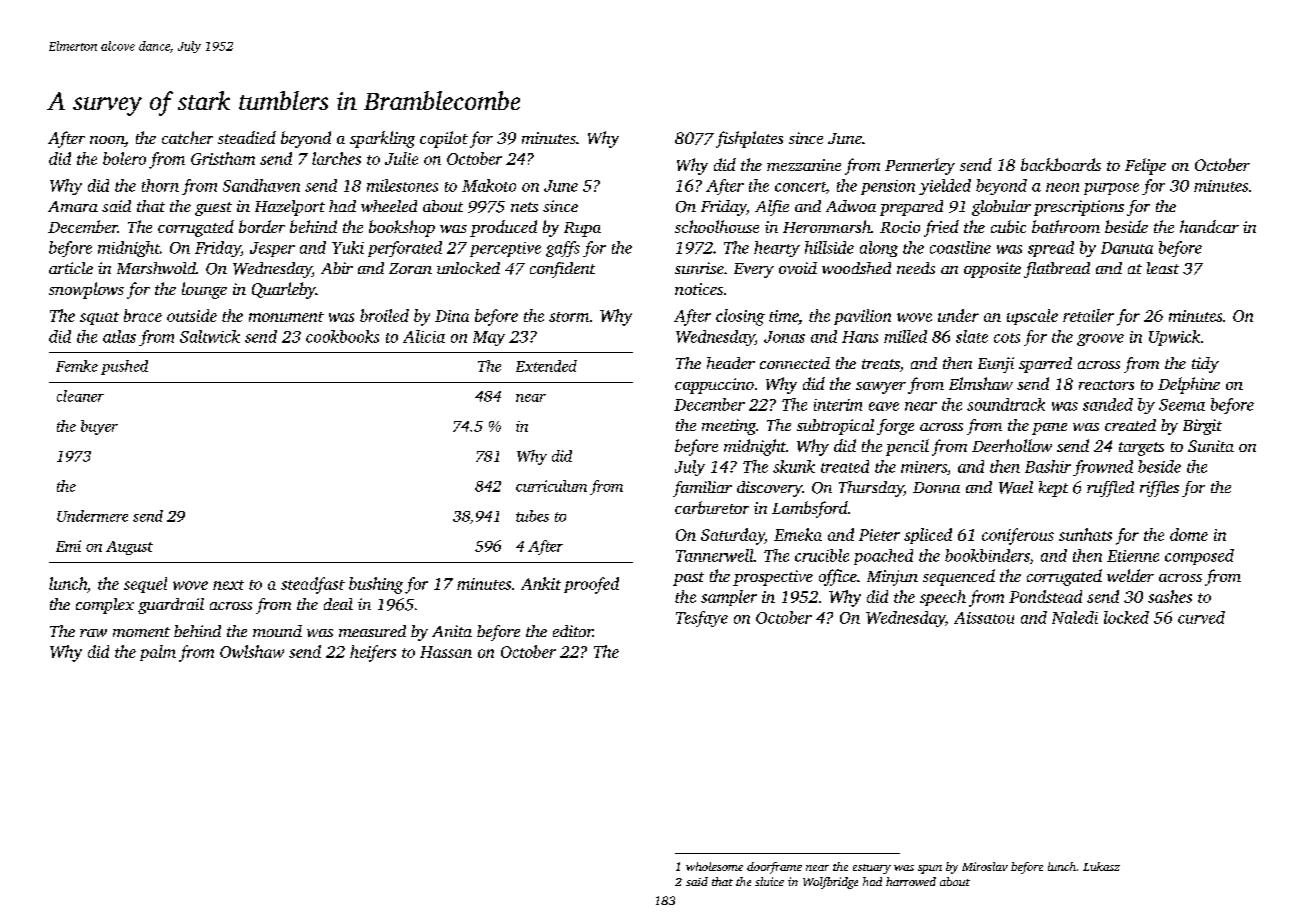 This screenshot has width=1308, height=924. What do you see at coordinates (714, 866) in the screenshot?
I see `wholesome` at bounding box center [714, 866].
